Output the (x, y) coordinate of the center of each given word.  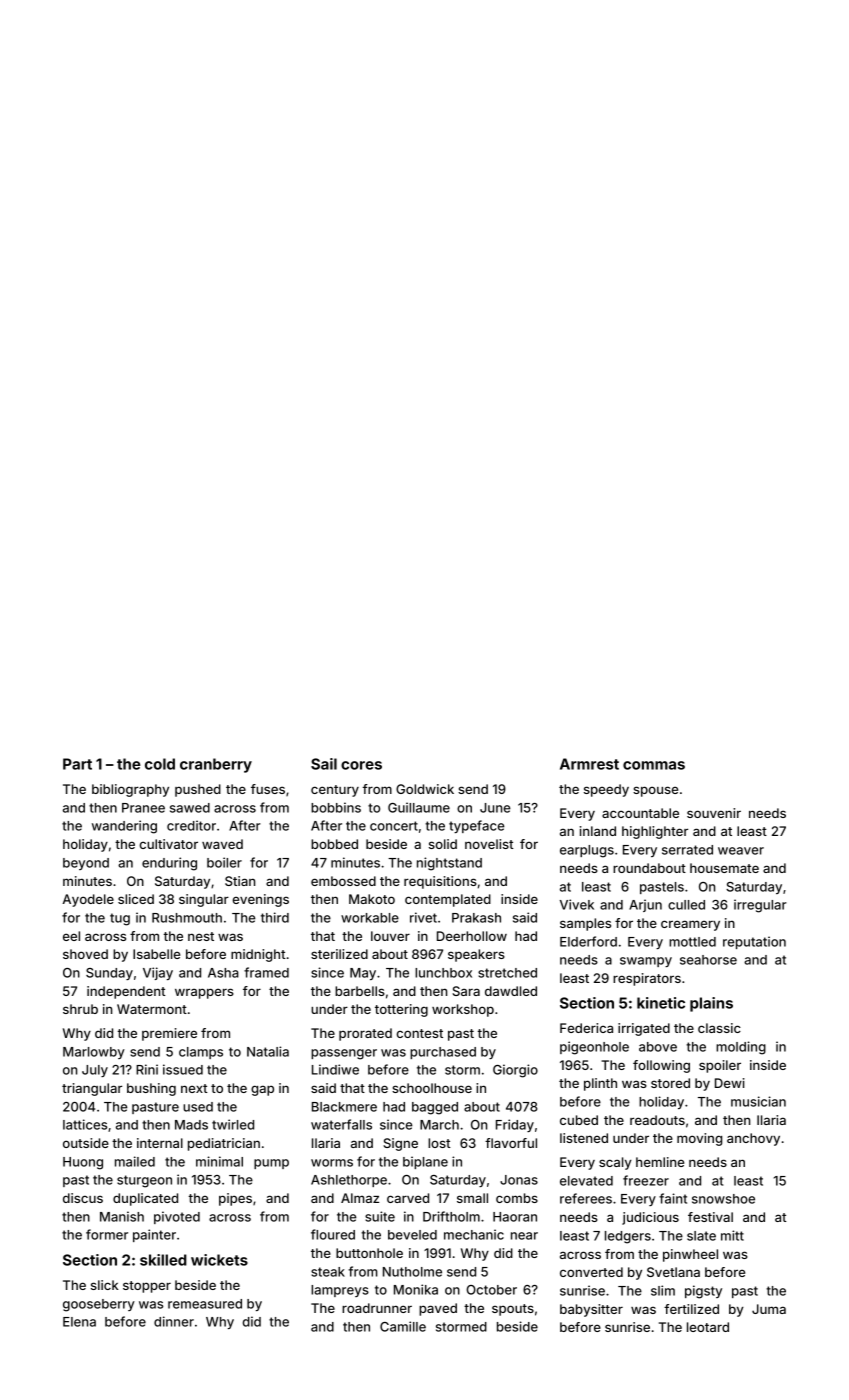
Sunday (109, 974)
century (335, 791)
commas (654, 765)
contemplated (448, 900)
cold (160, 764)
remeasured (205, 1304)
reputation (754, 942)
